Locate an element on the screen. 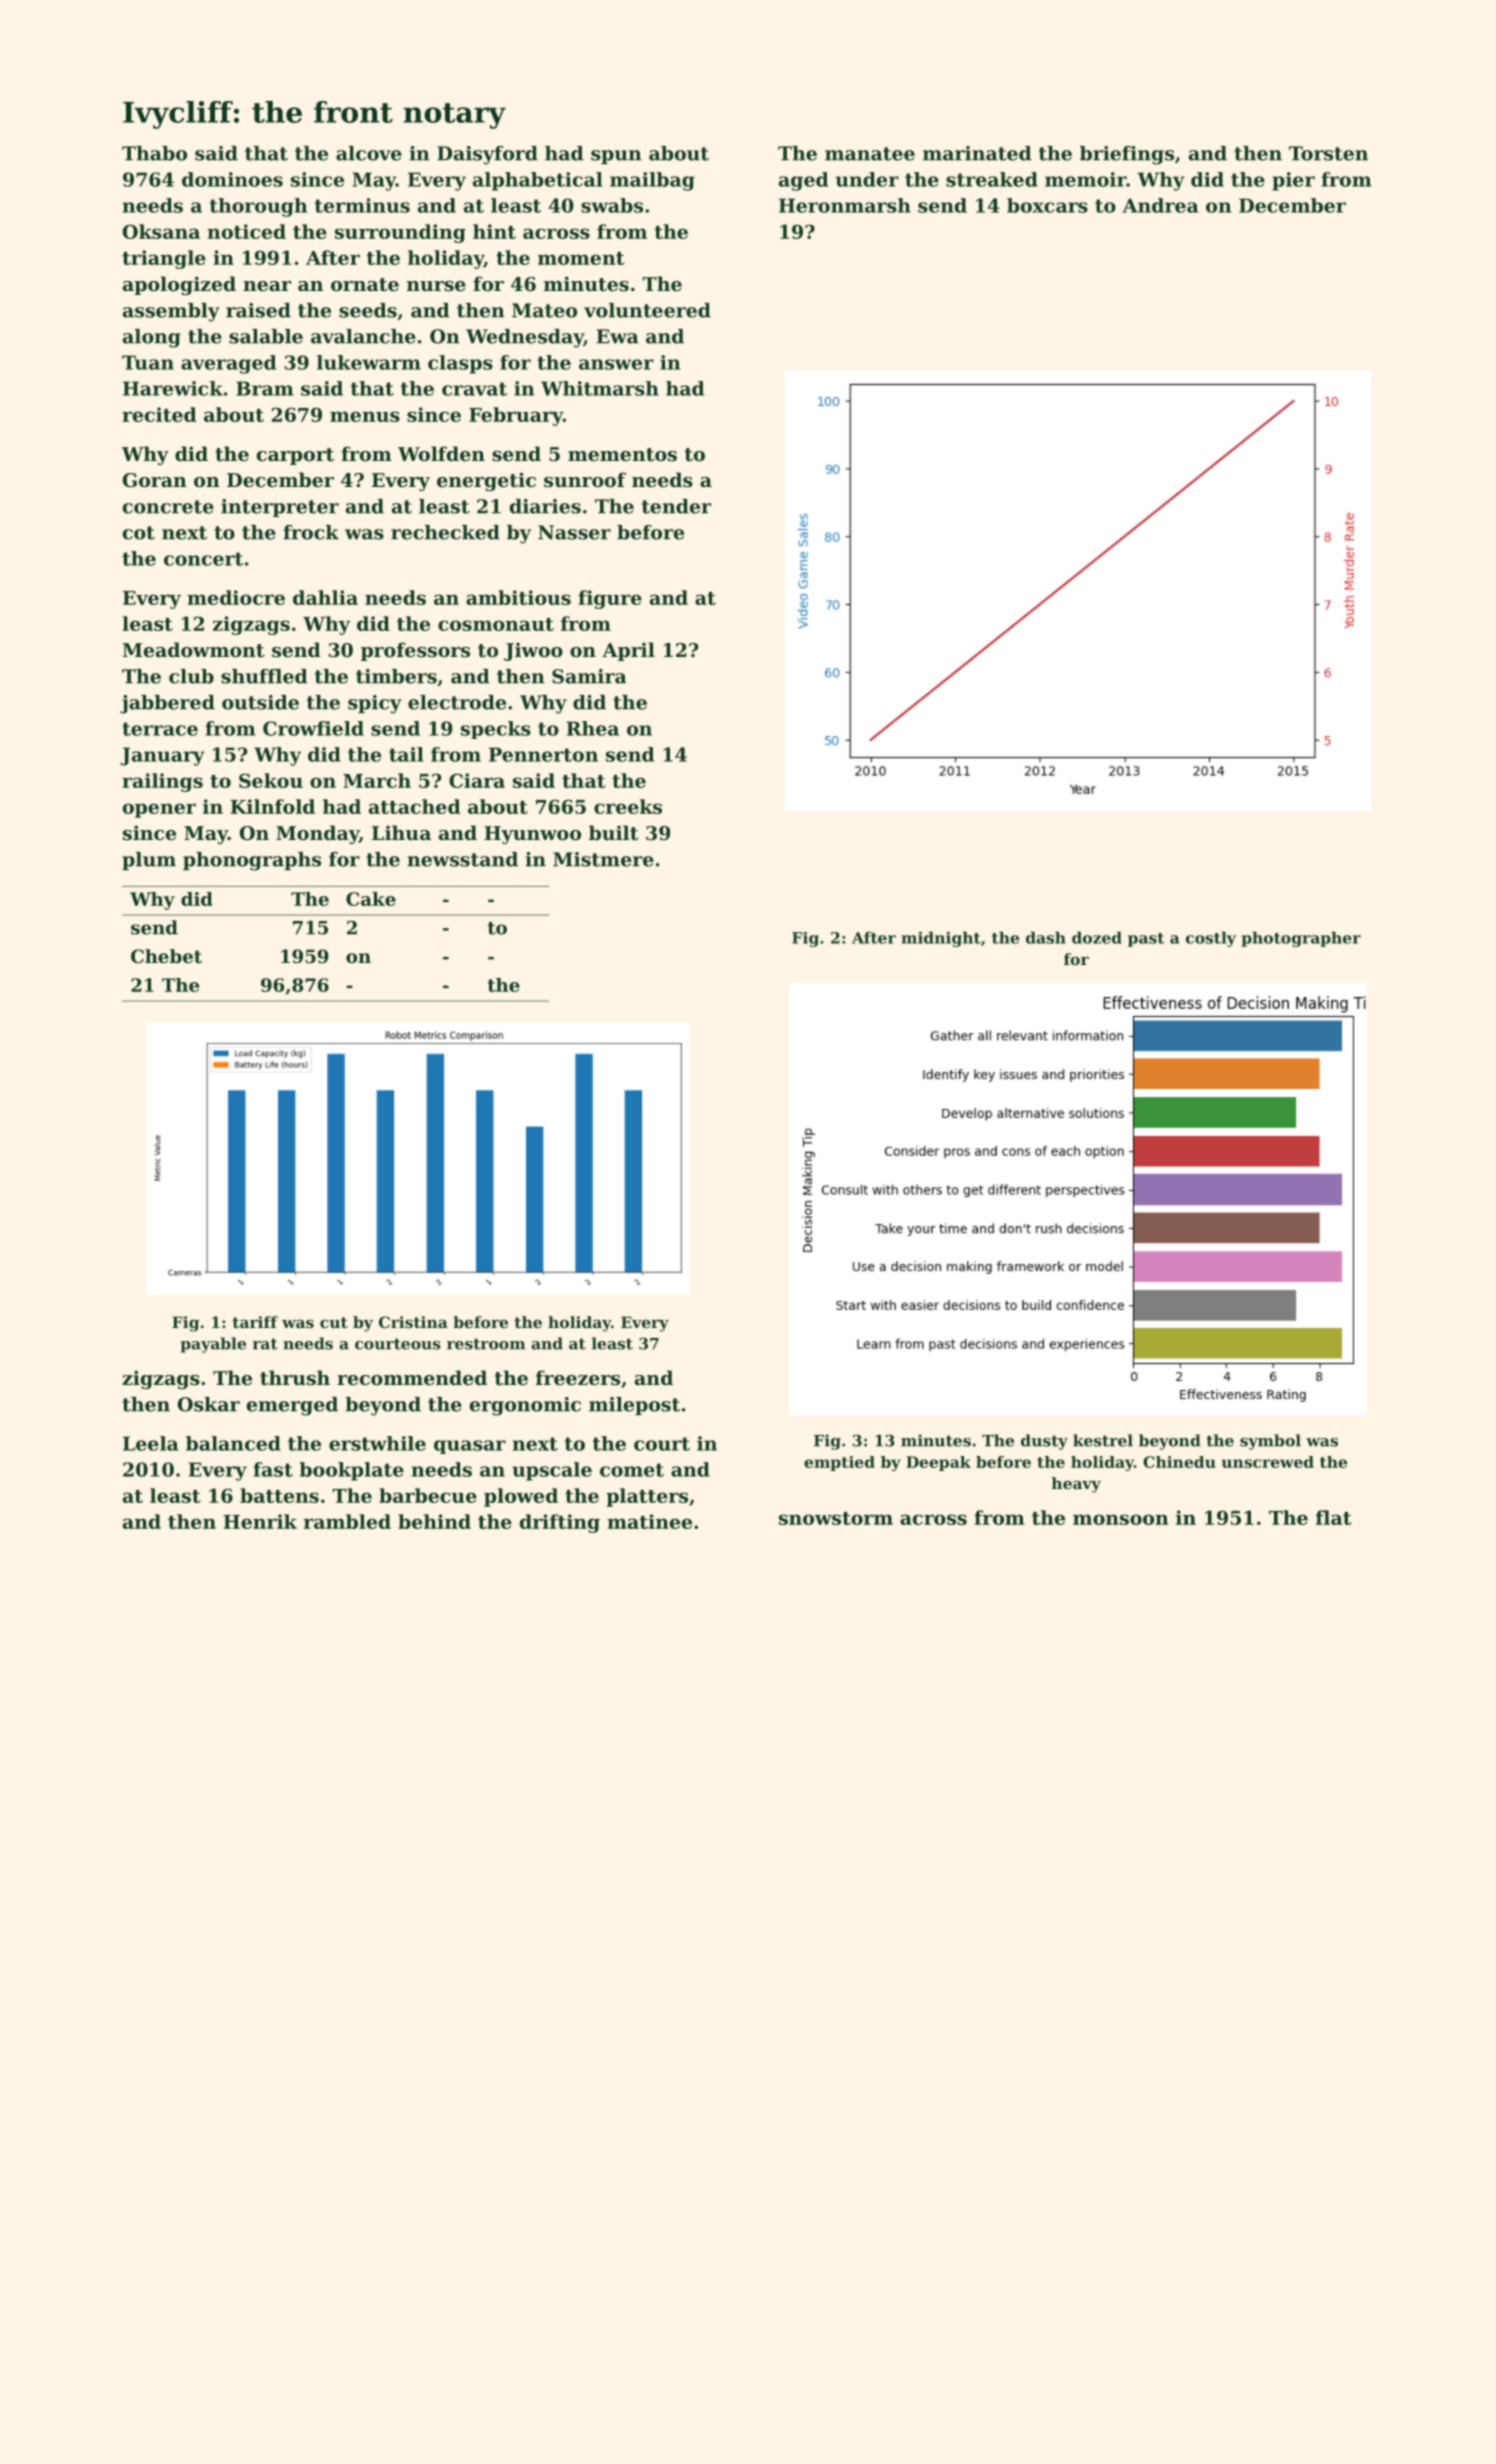 This screenshot has height=2464, width=1496. Nasser is located at coordinates (574, 532).
